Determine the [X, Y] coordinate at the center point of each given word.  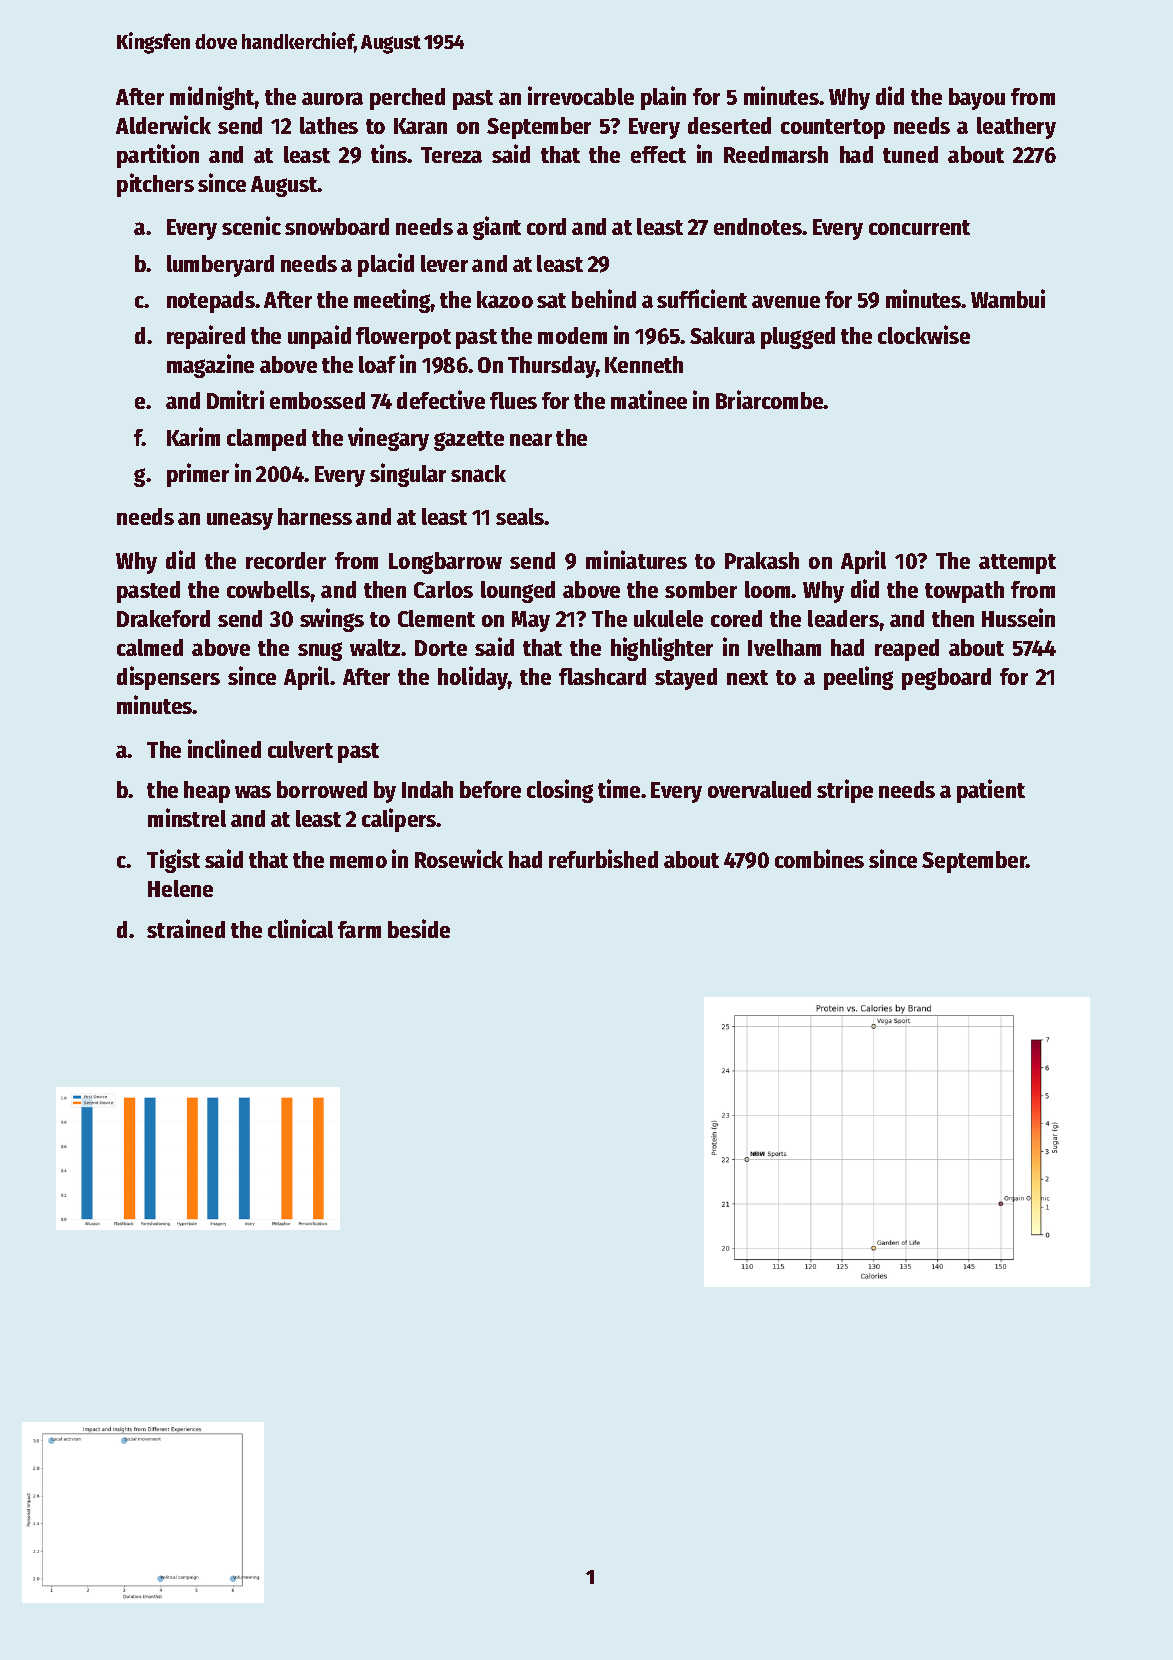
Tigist [173, 861]
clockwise [924, 334]
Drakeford [163, 618]
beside [419, 928]
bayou [977, 99]
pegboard [946, 679]
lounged [518, 592]
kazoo [505, 299]
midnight [212, 98]
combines [819, 858]
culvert [300, 749]
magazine [210, 366]
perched [407, 99]
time [619, 788]
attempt [1017, 564]
